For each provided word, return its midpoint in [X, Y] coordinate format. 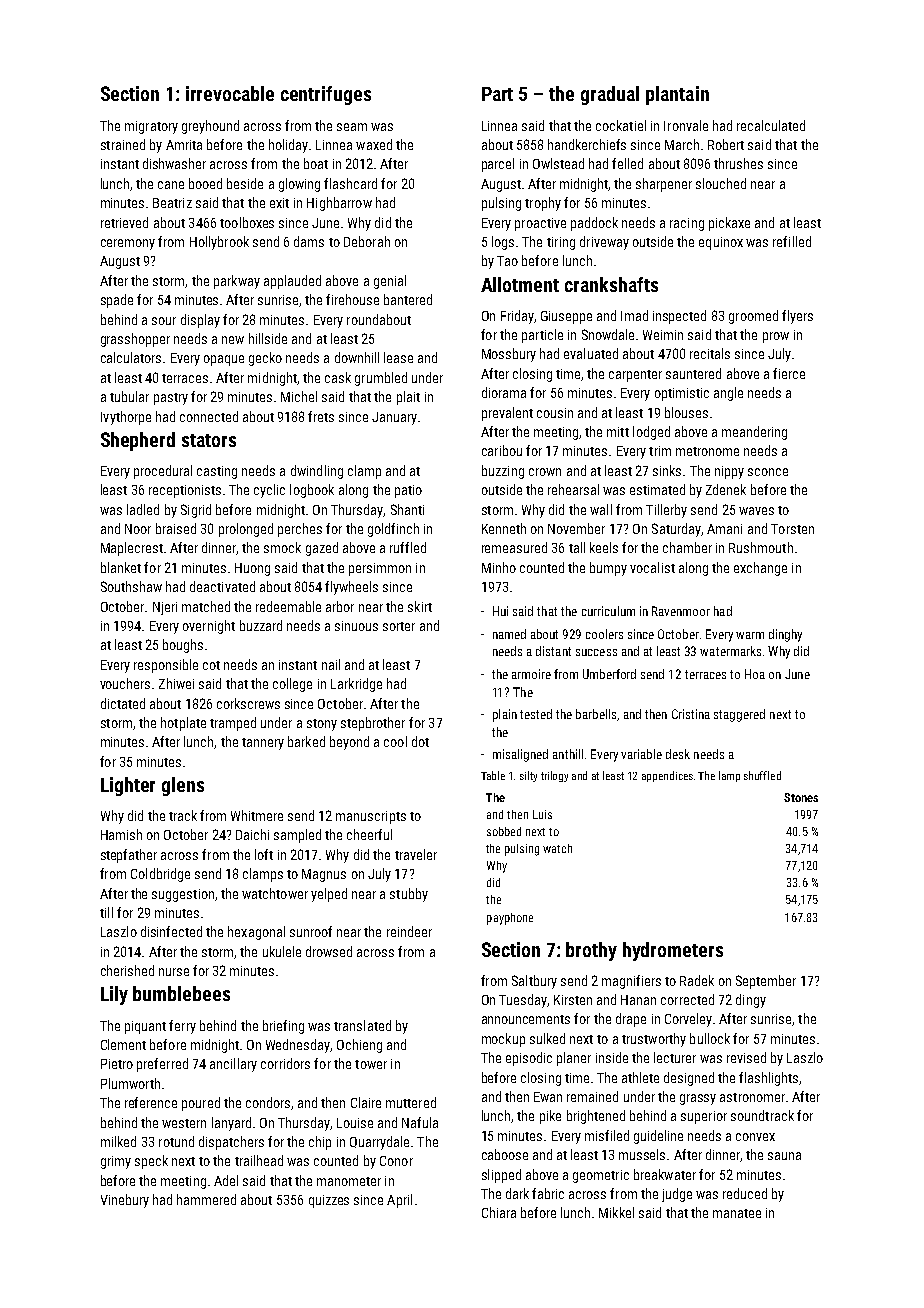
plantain [677, 95]
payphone [510, 919]
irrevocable [230, 93]
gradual [610, 95]
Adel [226, 1180]
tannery [263, 744]
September [766, 982]
